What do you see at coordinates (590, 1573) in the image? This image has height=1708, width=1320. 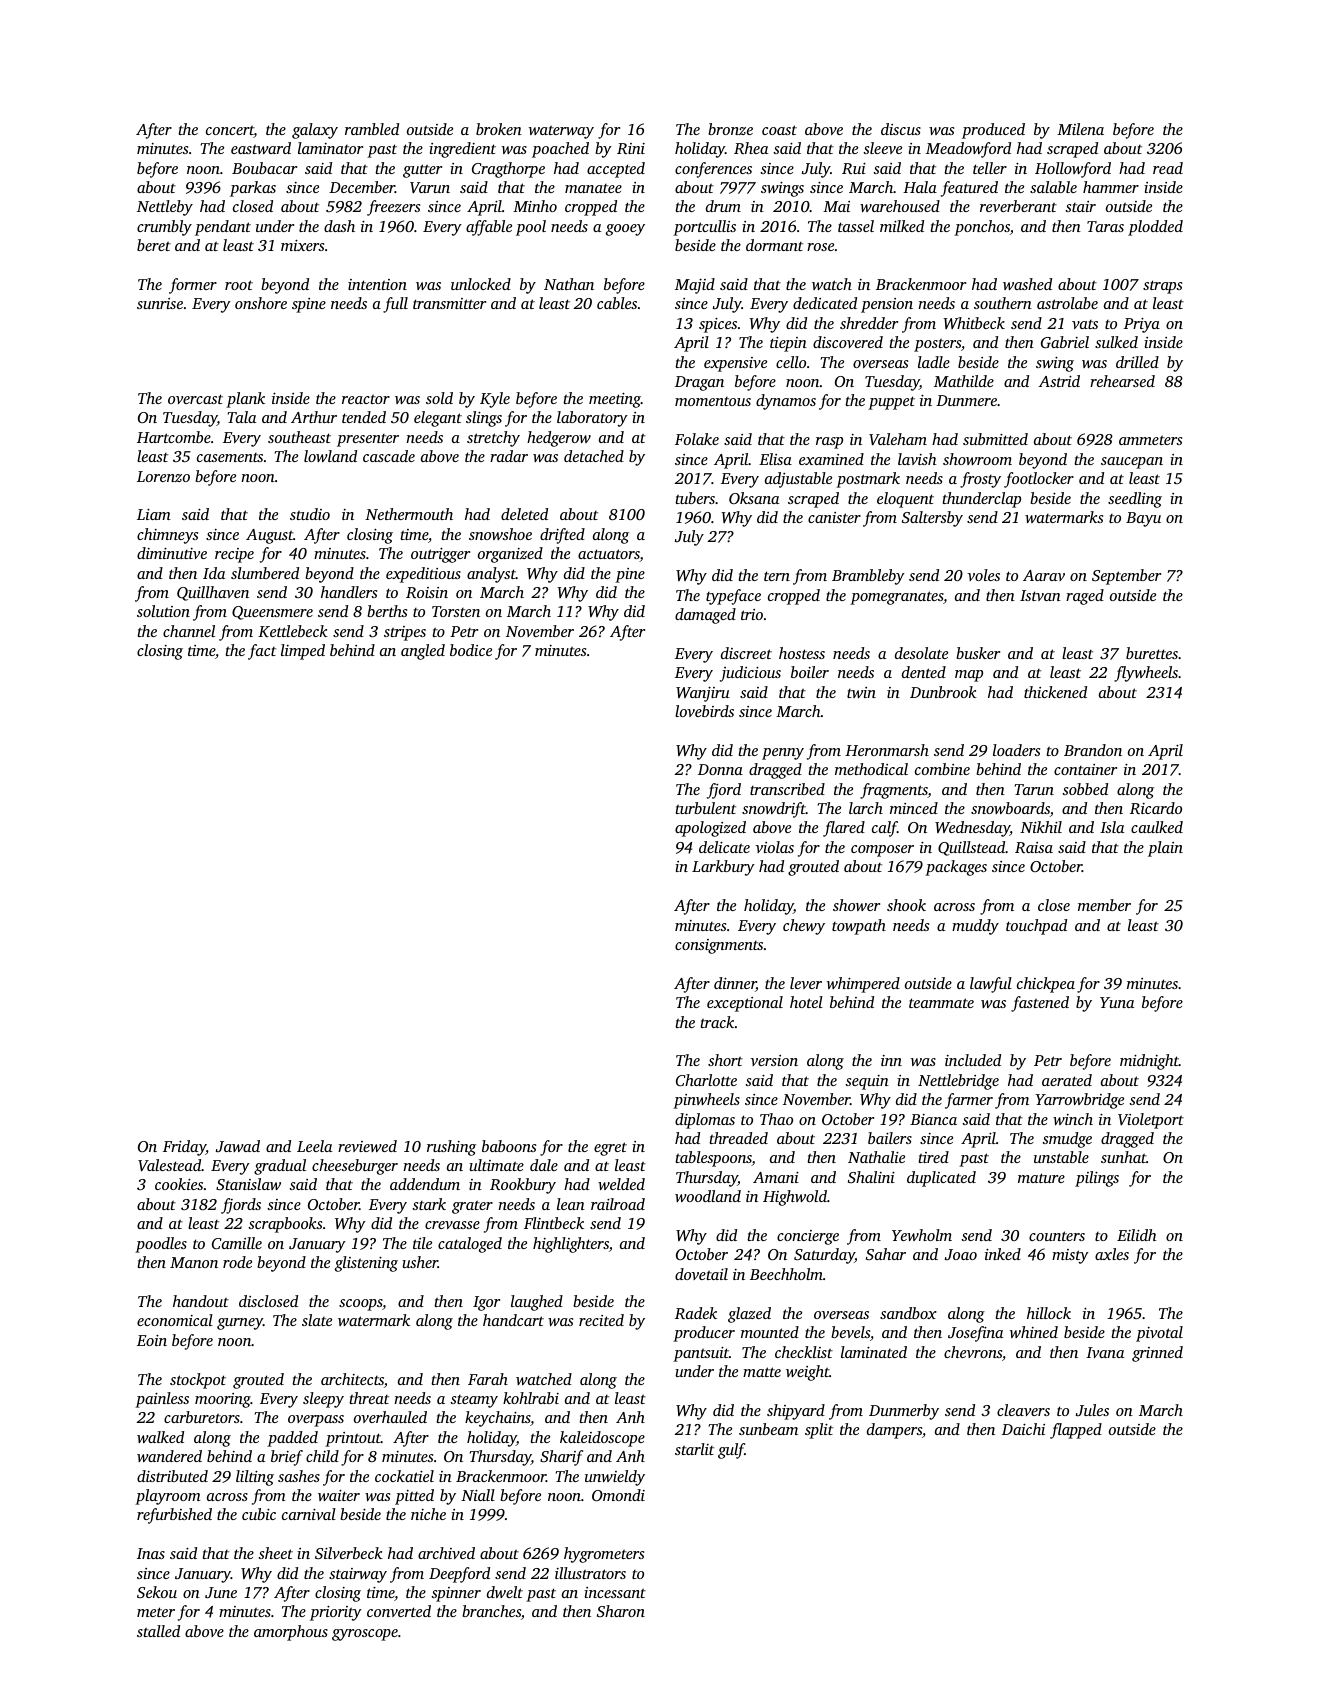 I see `illustrators` at bounding box center [590, 1573].
